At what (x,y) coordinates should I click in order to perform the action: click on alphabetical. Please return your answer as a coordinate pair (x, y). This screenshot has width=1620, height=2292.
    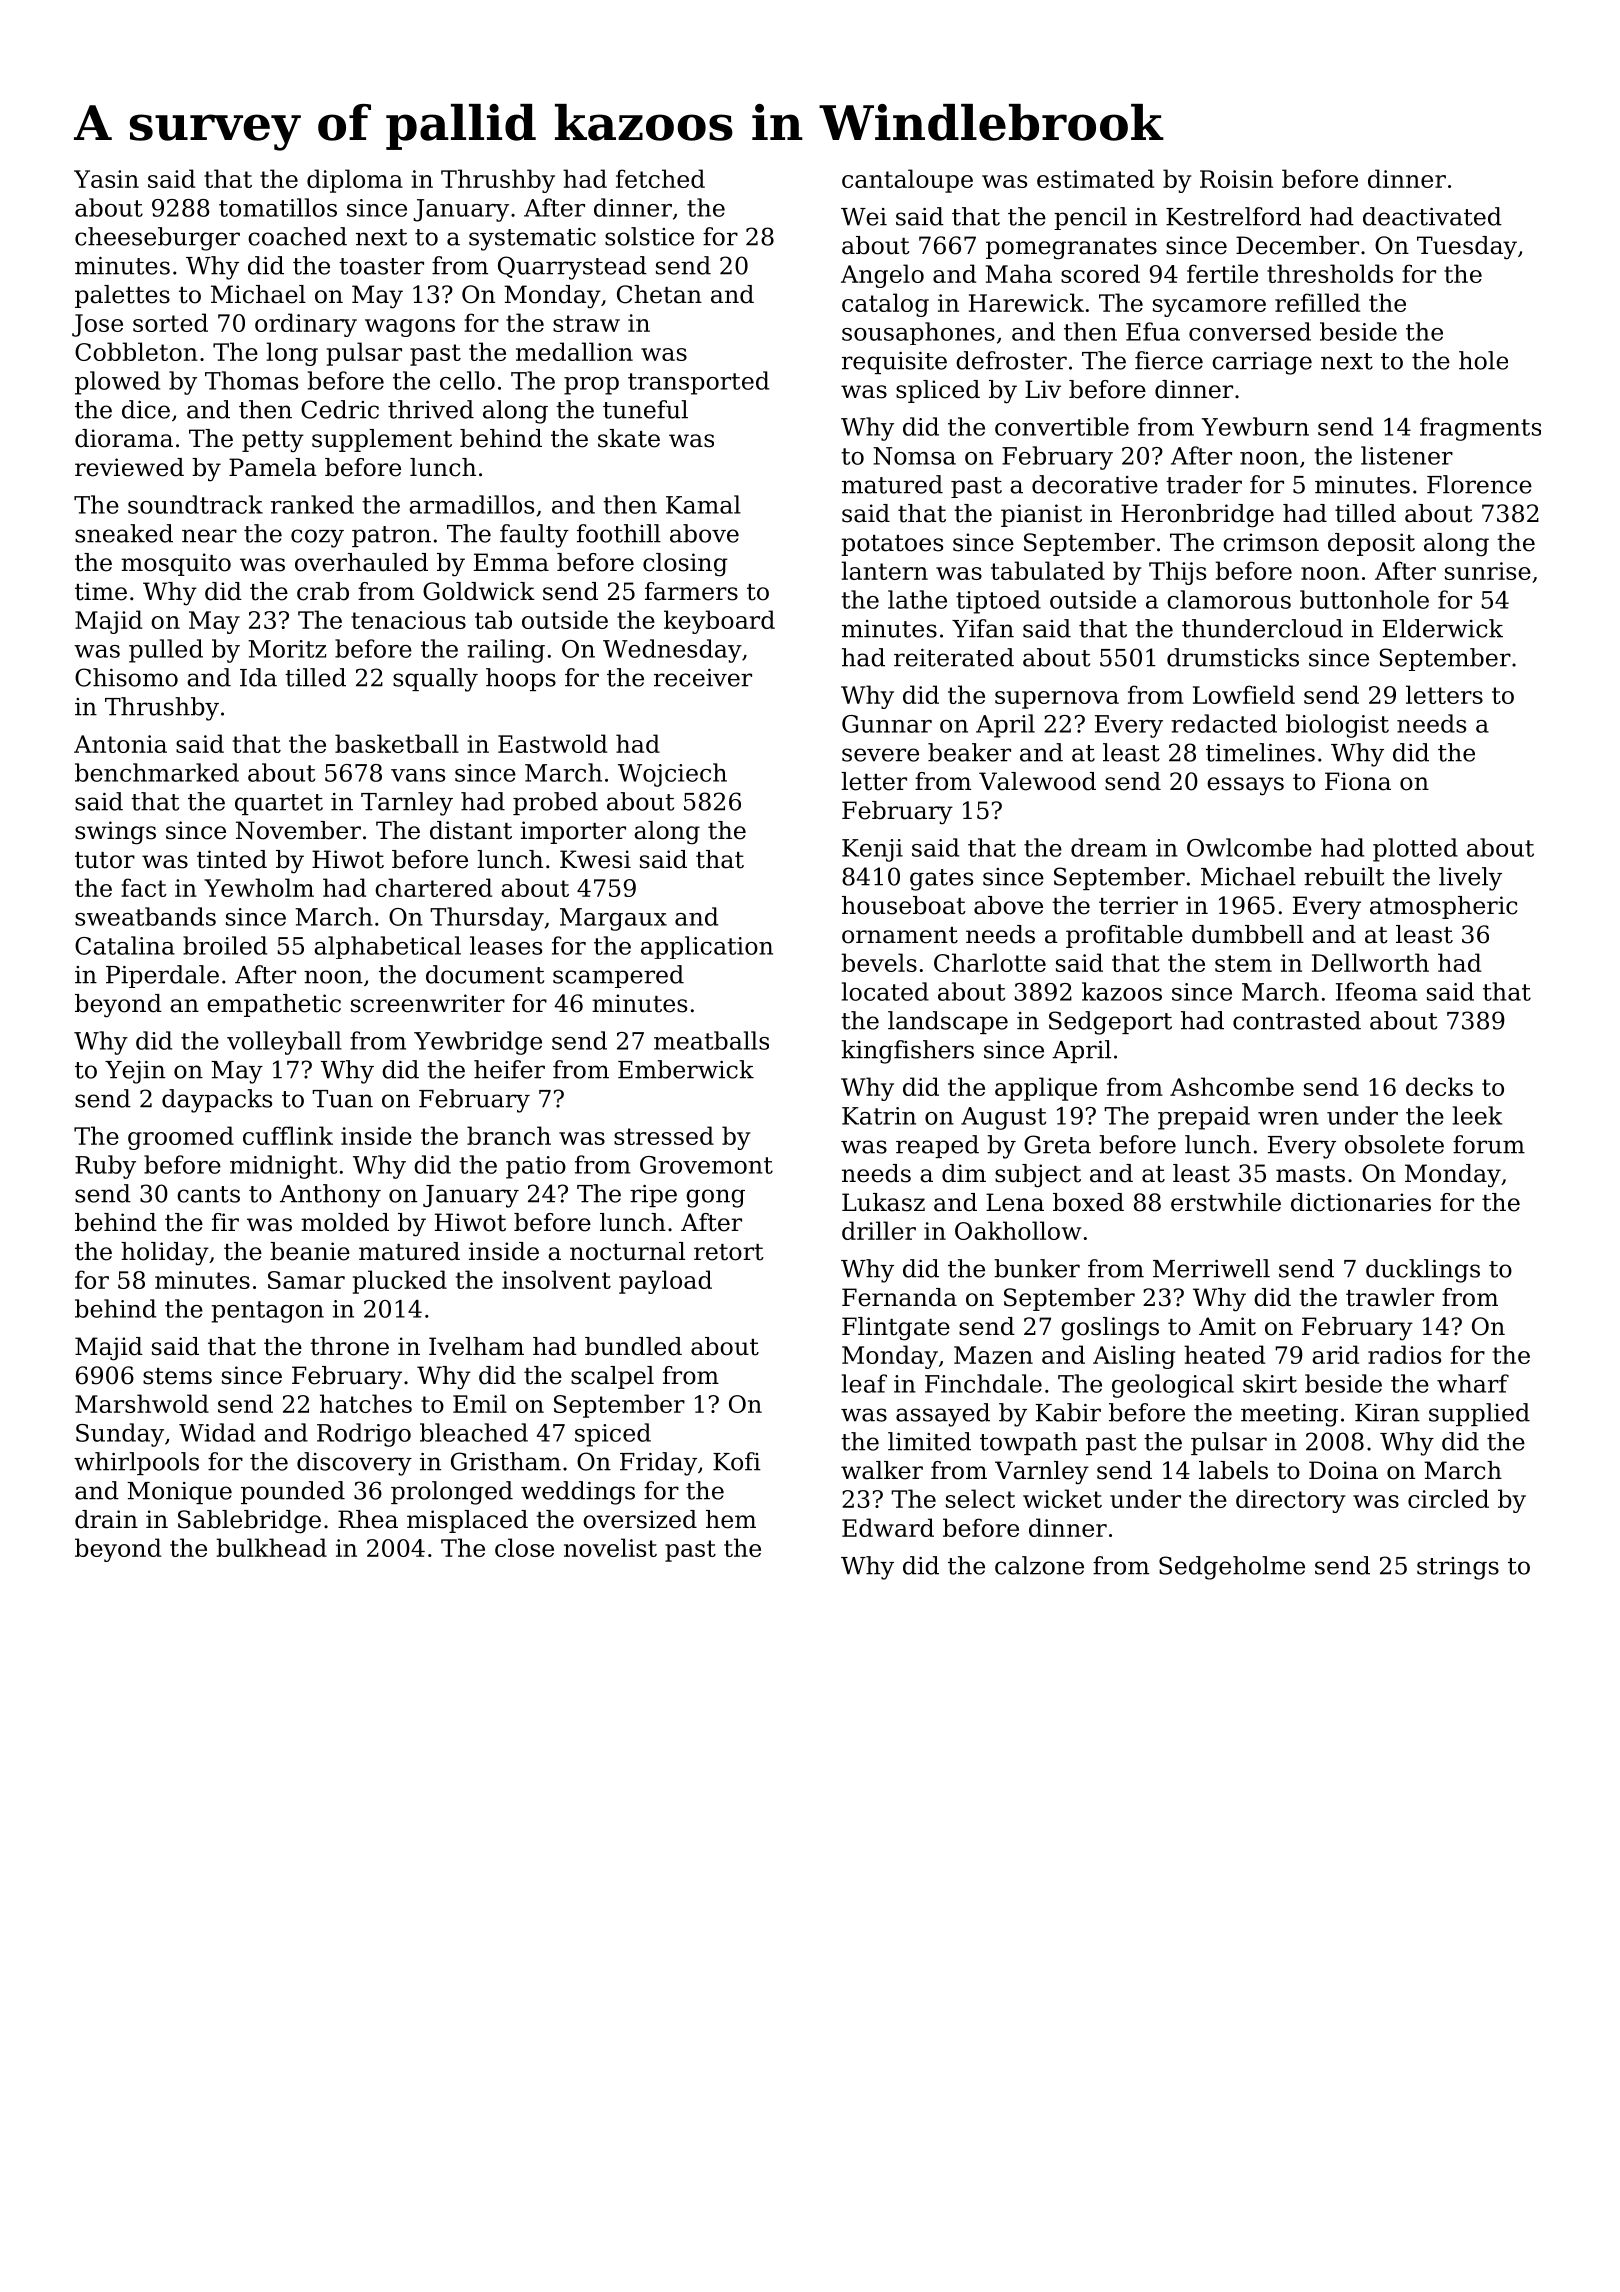
    Looking at the image, I should click on (387, 947).
